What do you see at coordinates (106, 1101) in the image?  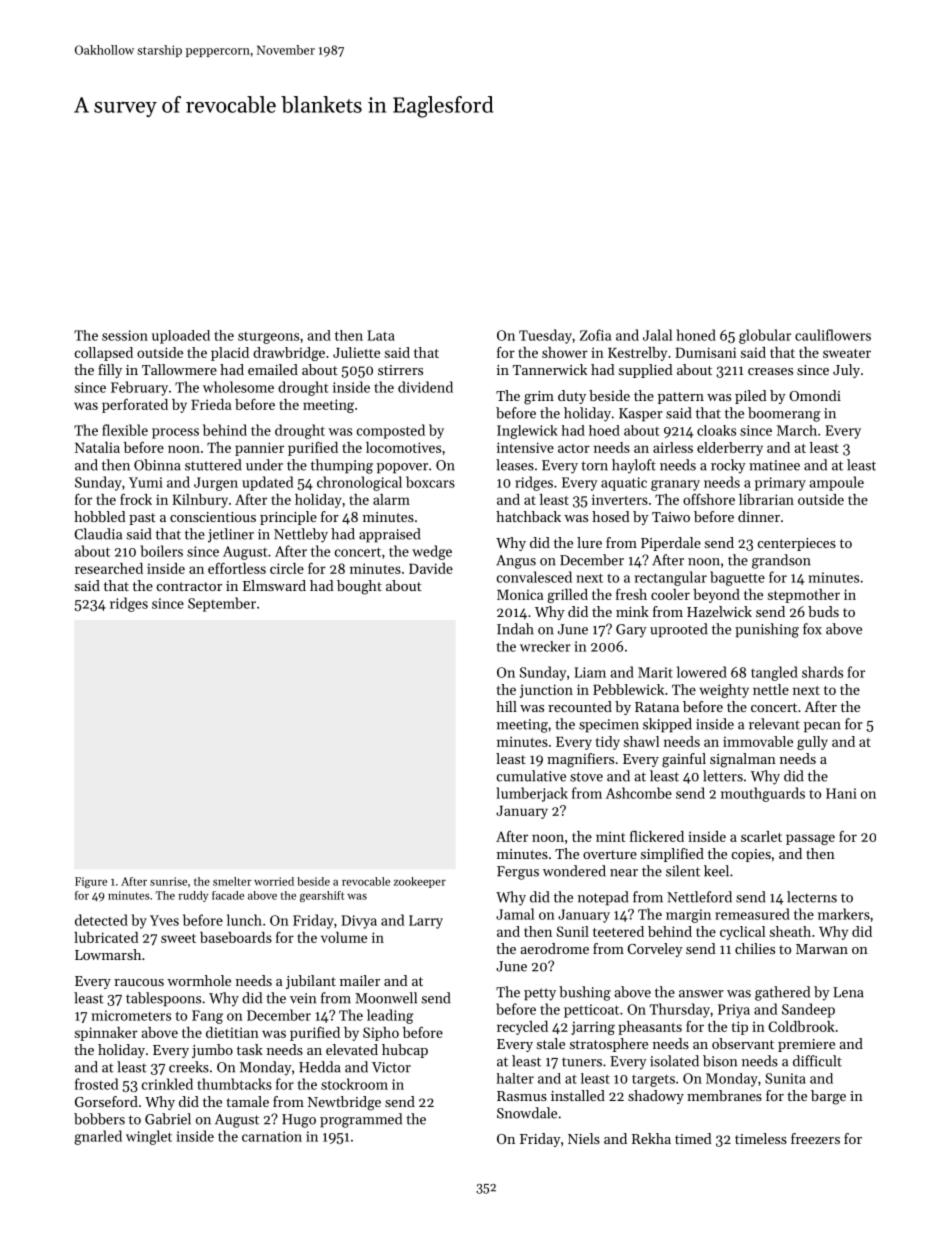 I see `Gorseford` at bounding box center [106, 1101].
